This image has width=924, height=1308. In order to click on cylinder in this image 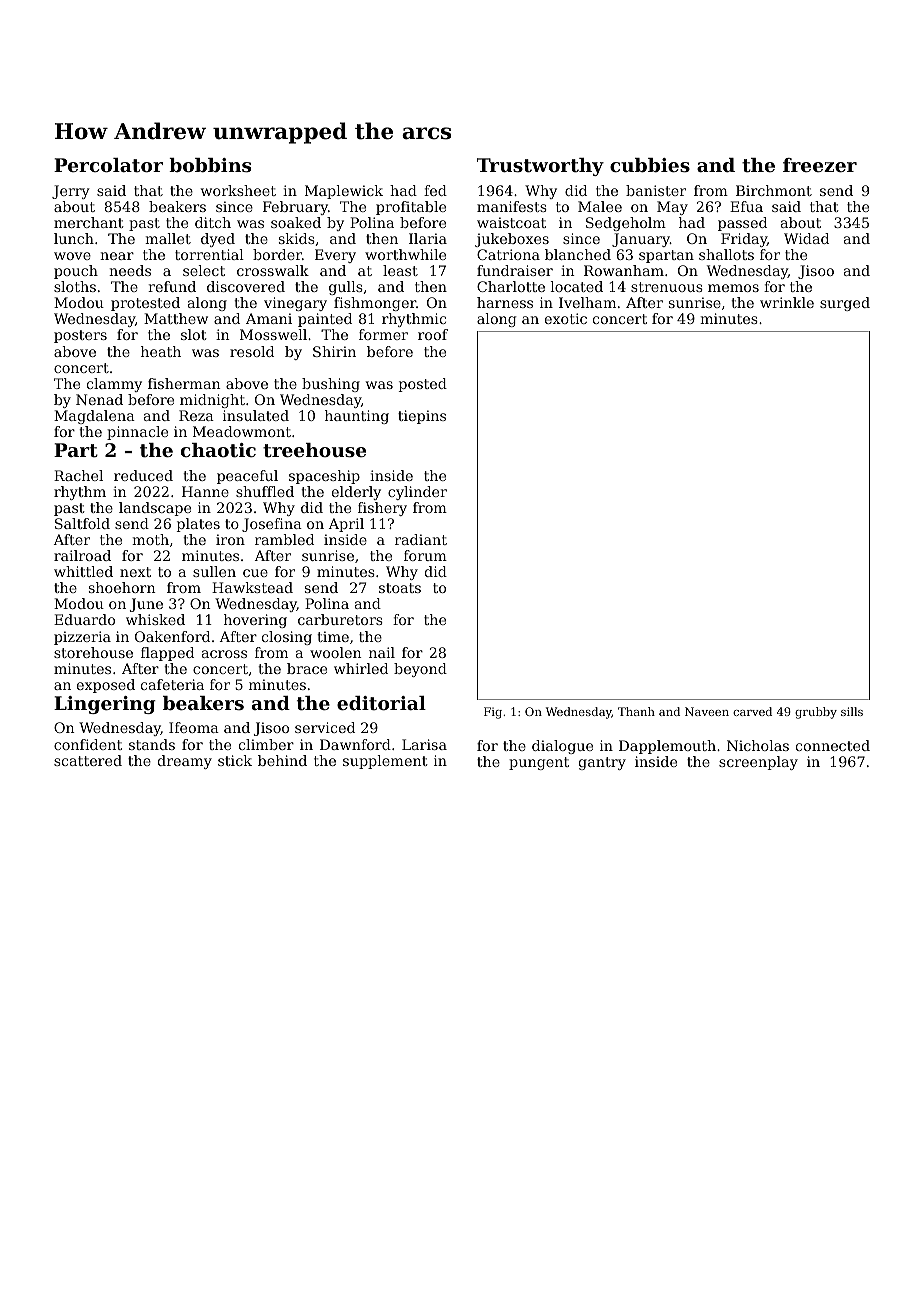, I will do `click(417, 493)`.
